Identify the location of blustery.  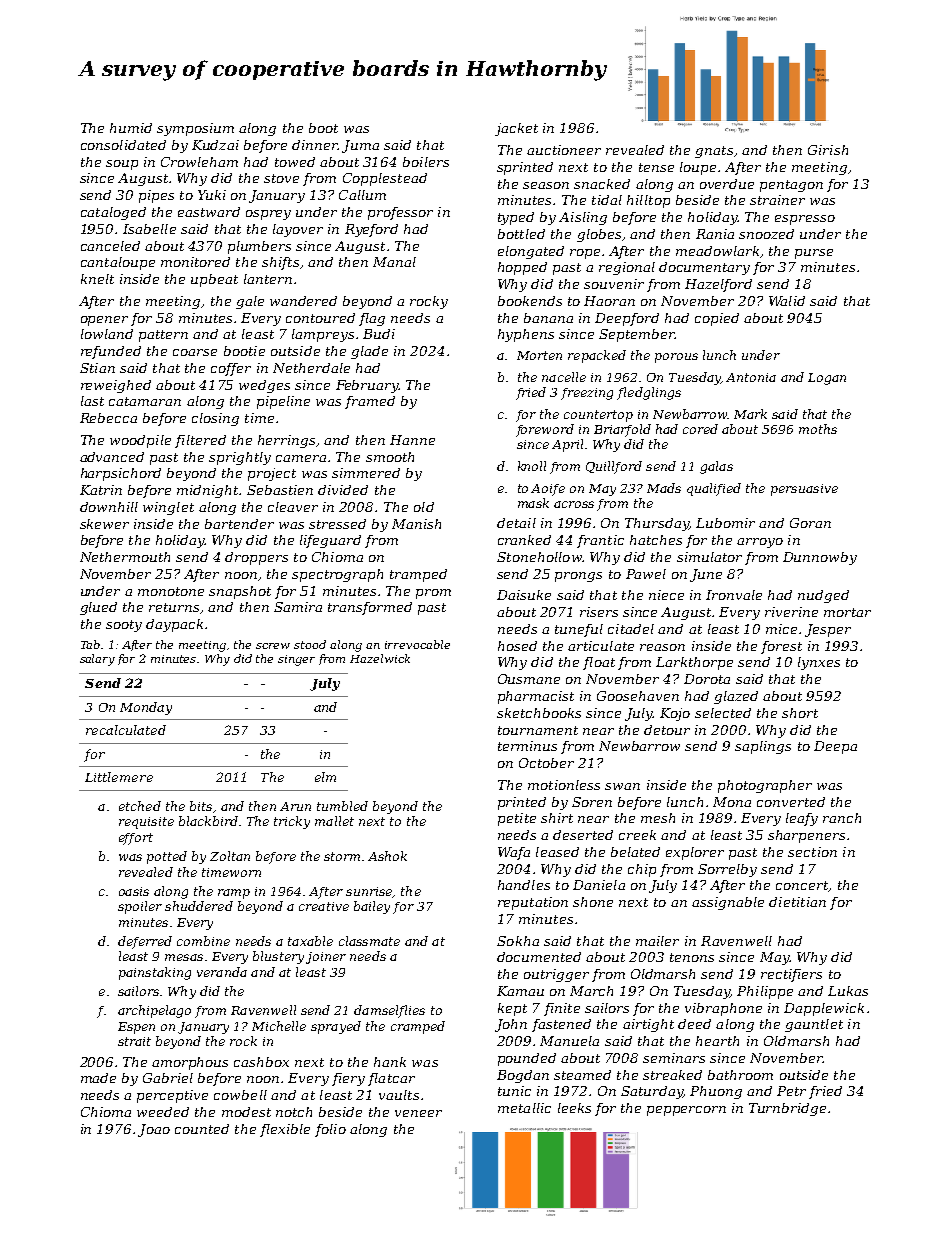
(278, 957).
